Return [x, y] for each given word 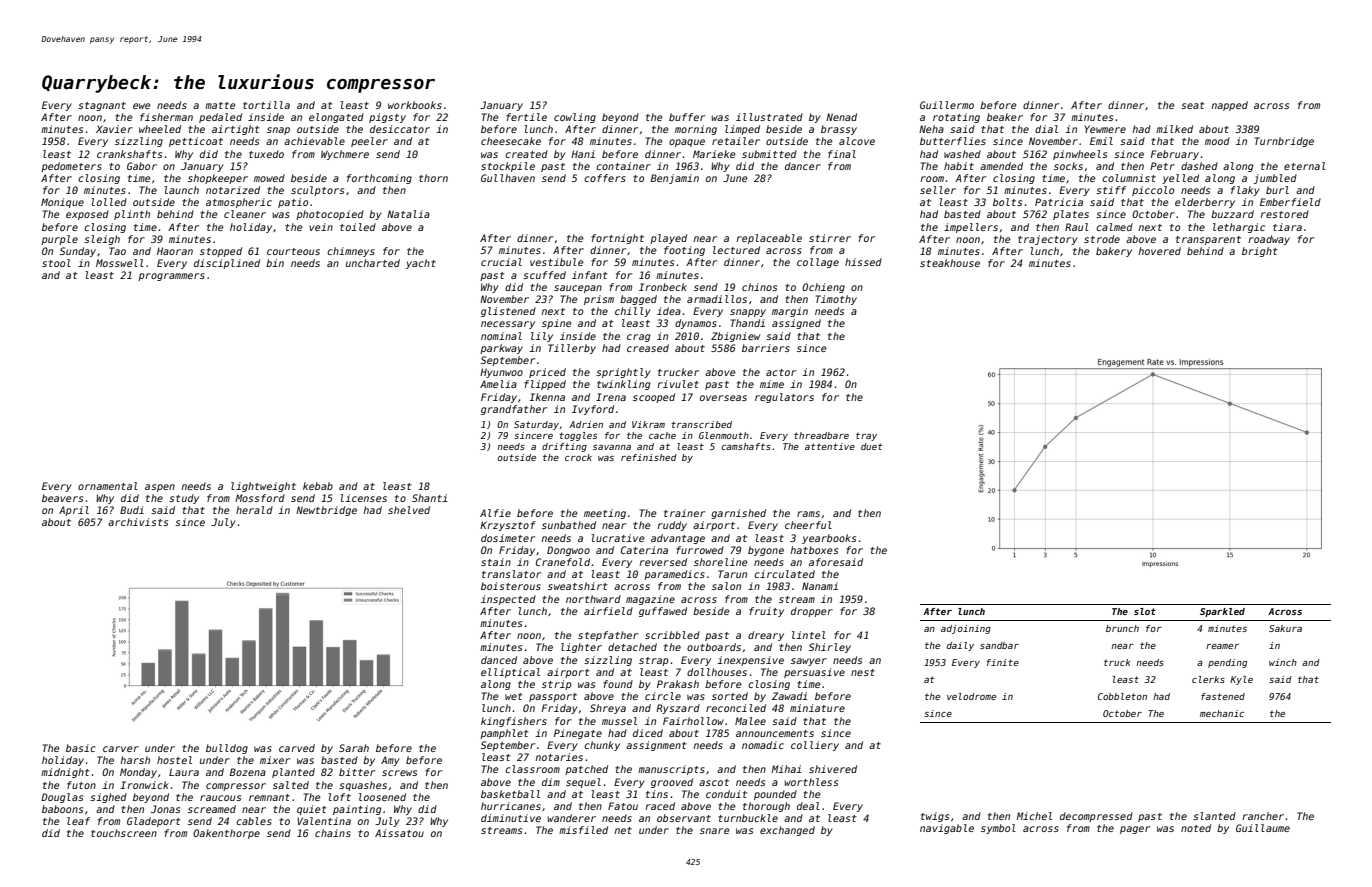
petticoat [196, 142]
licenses [363, 498]
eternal [1305, 166]
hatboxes [814, 550]
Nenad [841, 117]
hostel [174, 760]
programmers [171, 277]
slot [1145, 611]
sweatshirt [578, 586]
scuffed [544, 275]
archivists [138, 522]
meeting [605, 514]
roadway [1269, 240]
